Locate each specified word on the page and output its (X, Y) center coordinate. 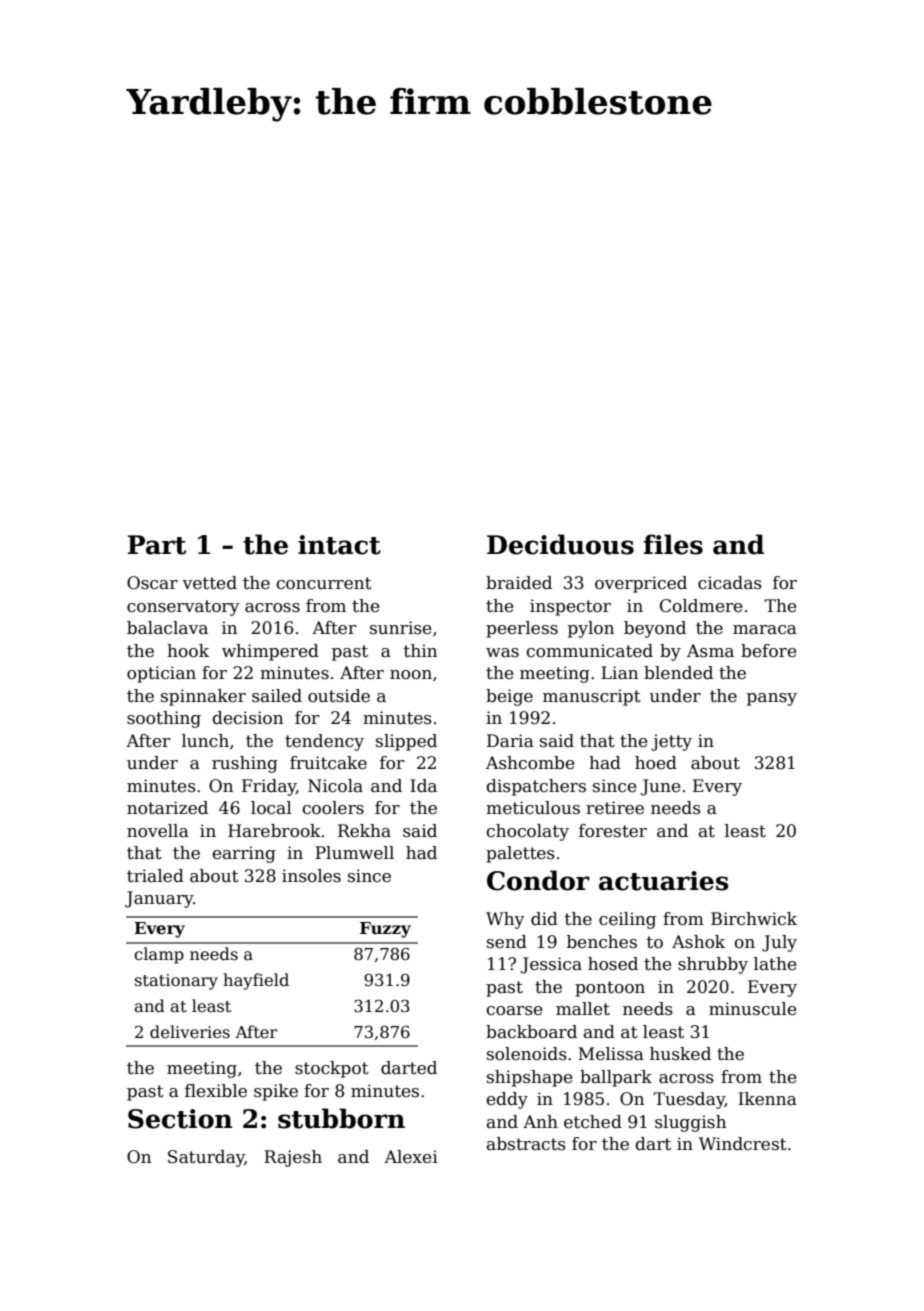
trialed (155, 876)
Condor (538, 880)
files (673, 544)
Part (157, 545)
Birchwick (754, 919)
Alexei (411, 1157)
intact (339, 545)
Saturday (206, 1158)
